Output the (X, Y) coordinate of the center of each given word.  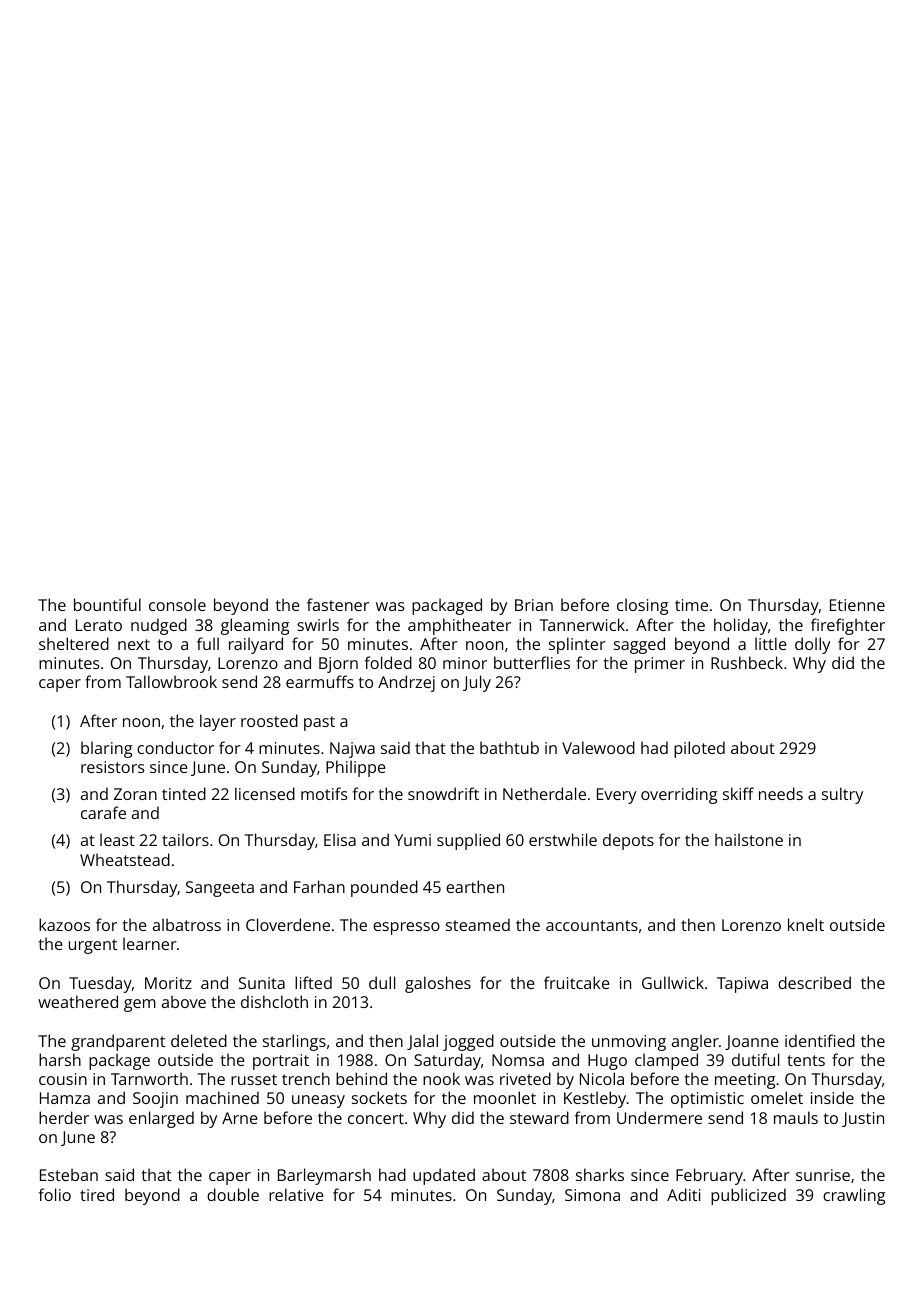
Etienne (857, 605)
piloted (699, 749)
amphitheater (459, 626)
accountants (592, 925)
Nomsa (518, 1060)
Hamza (65, 1098)
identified (820, 1040)
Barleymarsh (324, 1176)
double (233, 1194)
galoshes (438, 984)
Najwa (352, 750)
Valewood (598, 747)
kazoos (64, 924)
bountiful (107, 604)
